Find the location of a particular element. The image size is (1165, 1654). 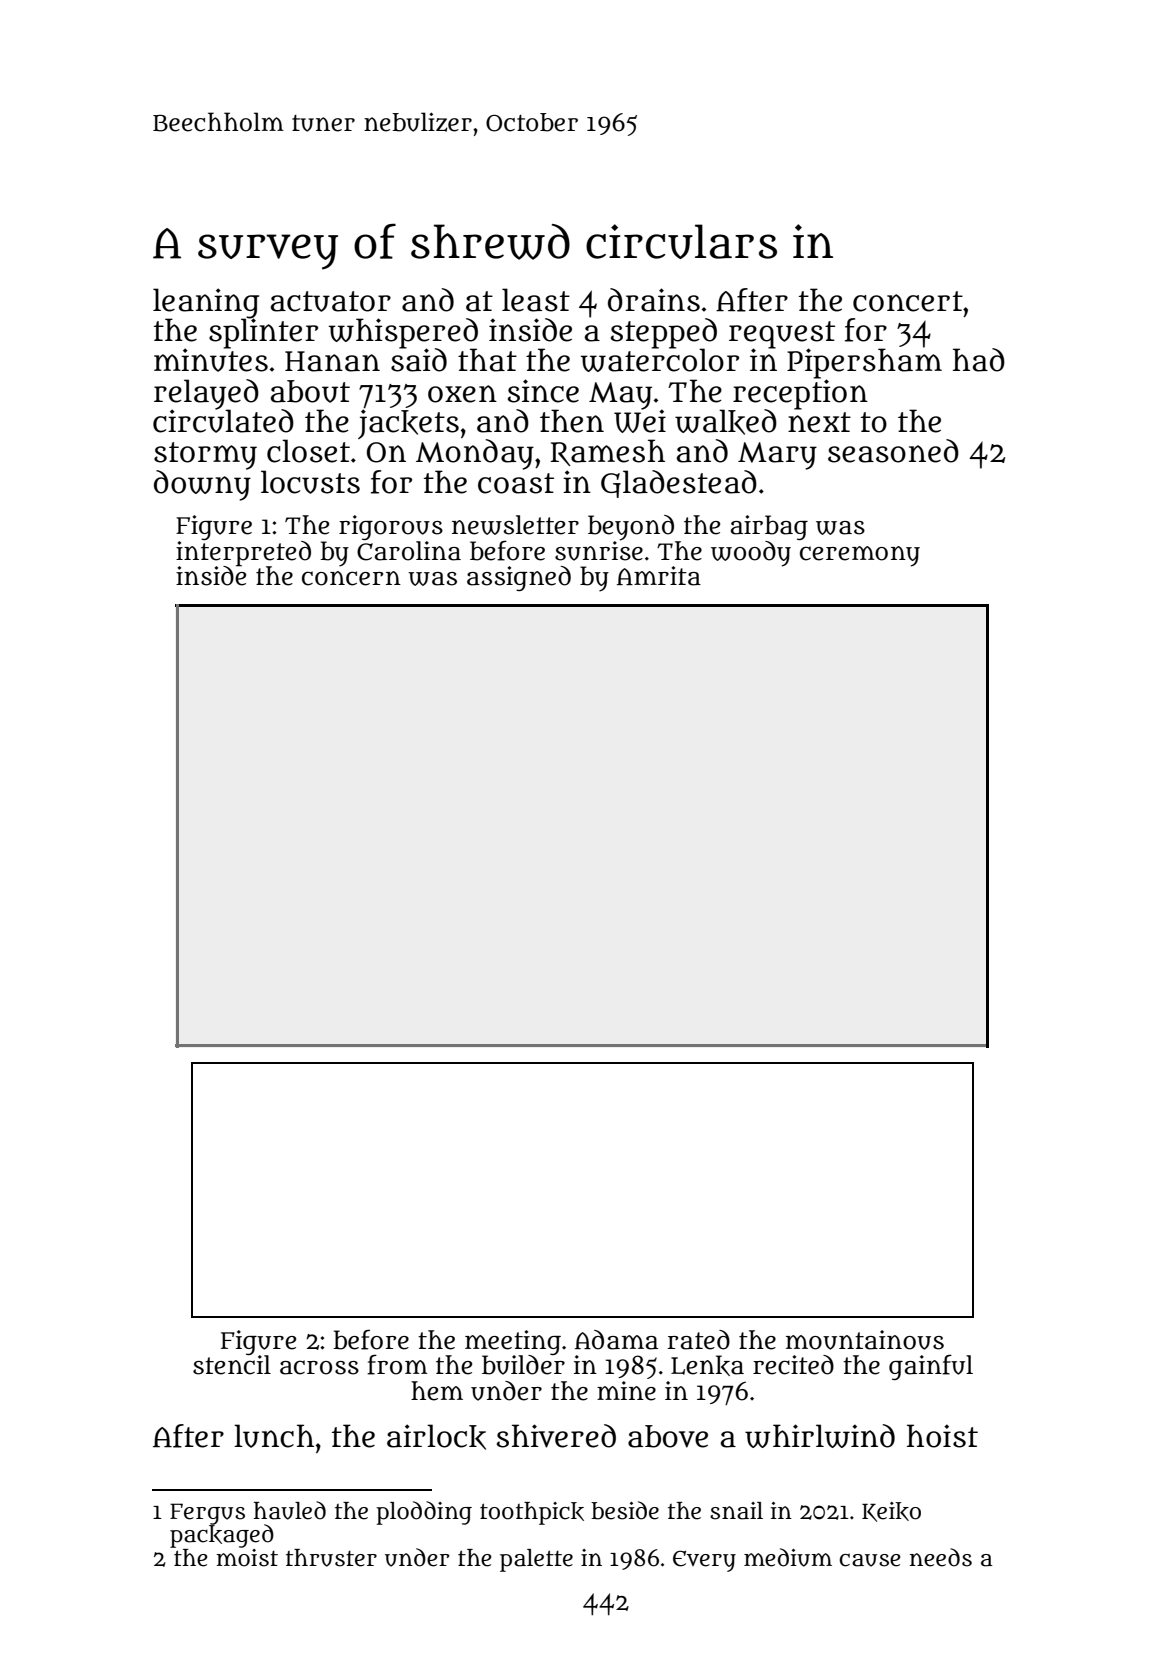

stencil is located at coordinates (232, 1365).
